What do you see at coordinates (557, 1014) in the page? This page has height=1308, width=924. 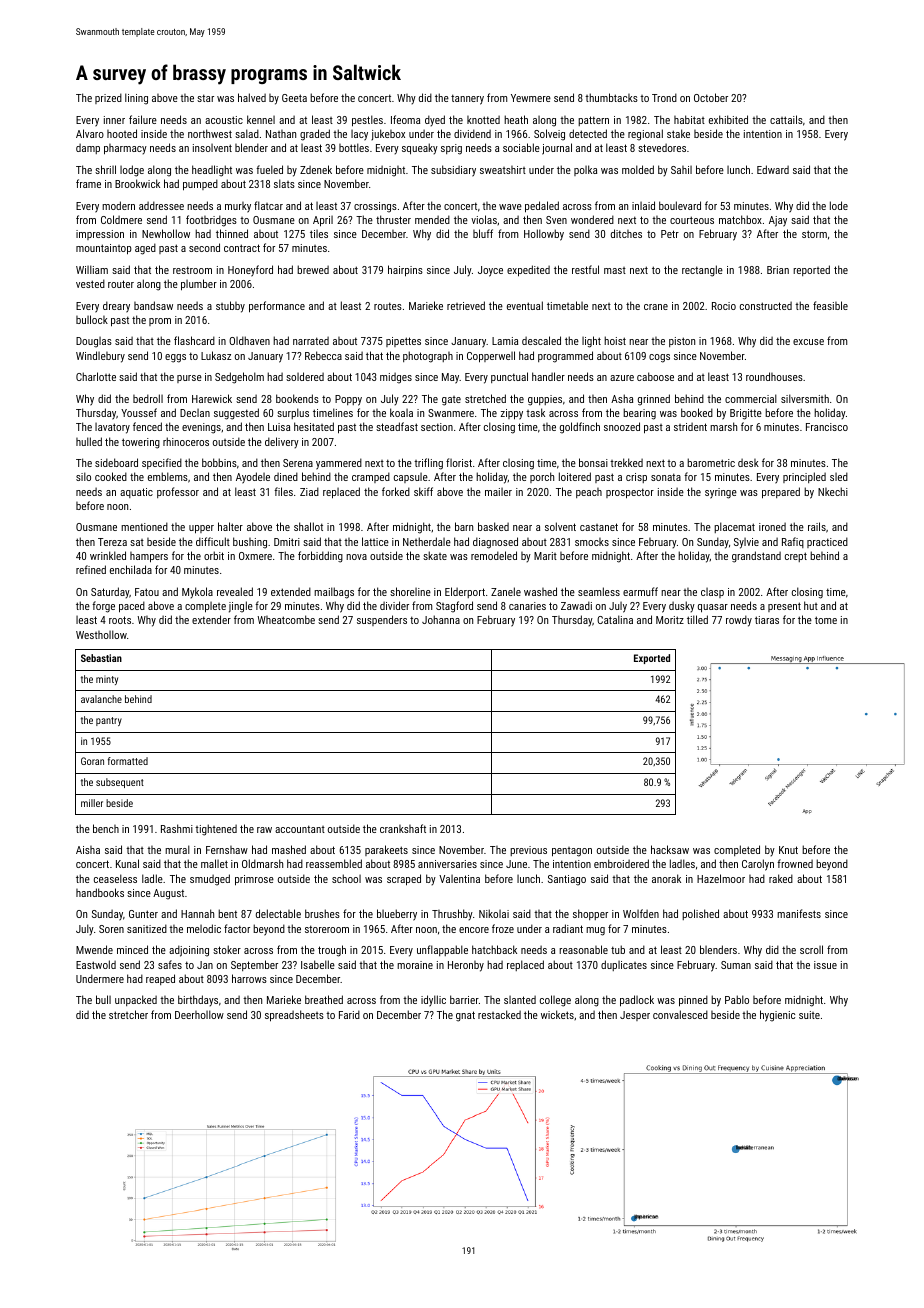 I see `wickets` at bounding box center [557, 1014].
